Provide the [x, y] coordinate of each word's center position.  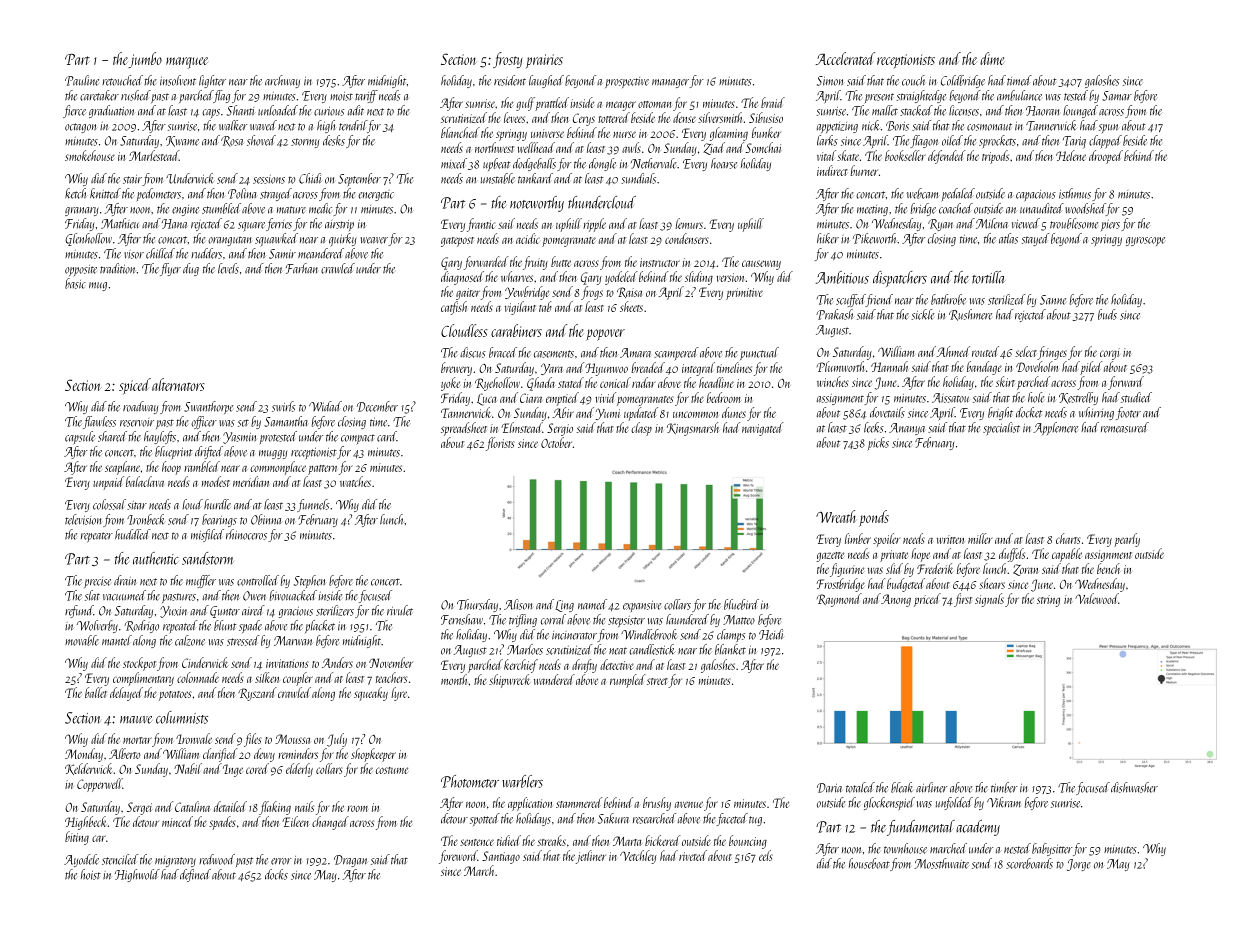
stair [132, 179]
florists [500, 444]
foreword [458, 857]
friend [879, 300]
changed [330, 823]
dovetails [887, 412]
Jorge [1079, 865]
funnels [313, 505]
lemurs [689, 223]
